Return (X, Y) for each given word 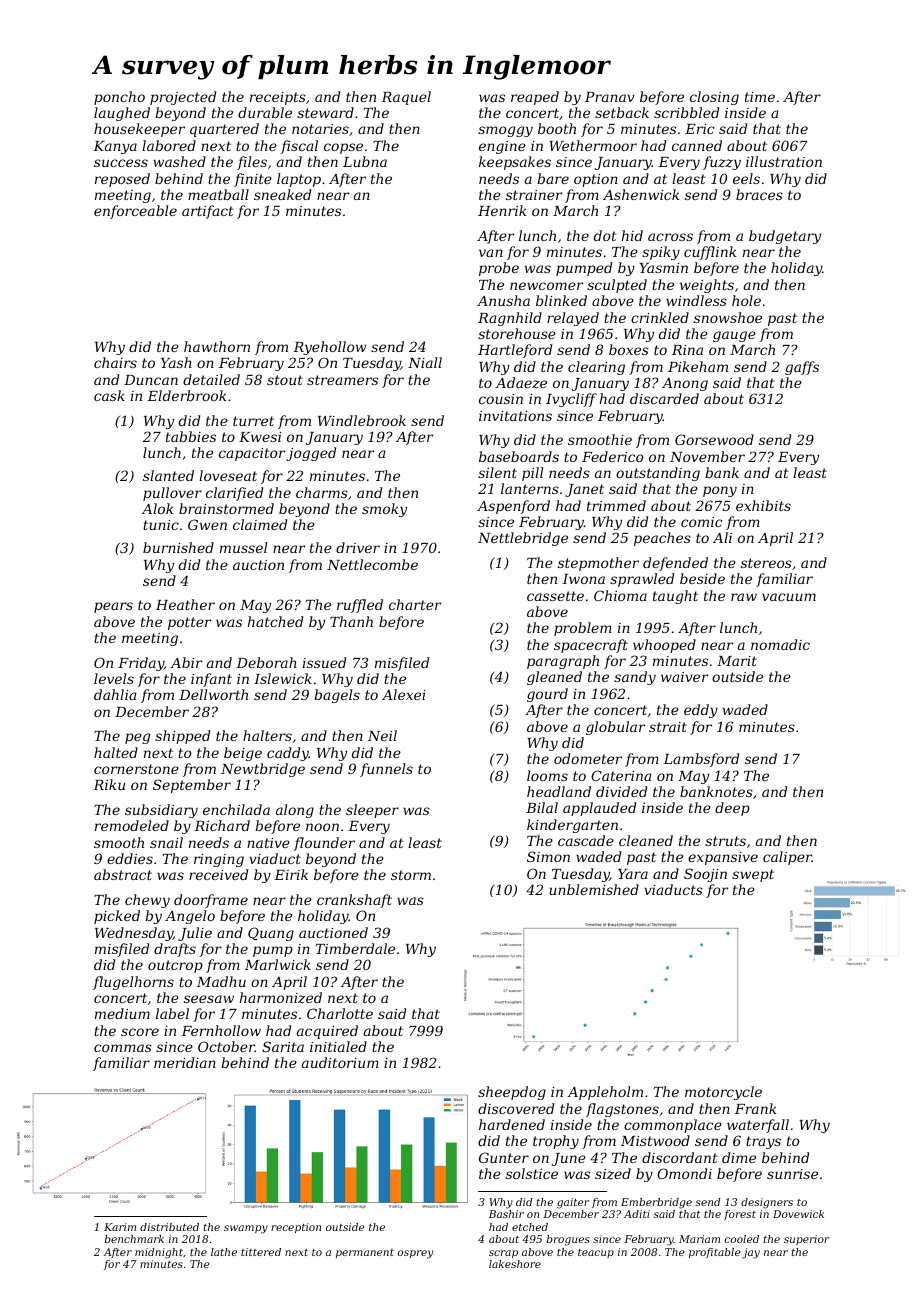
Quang (271, 934)
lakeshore (515, 1264)
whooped (664, 646)
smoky (384, 510)
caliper (787, 858)
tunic (161, 525)
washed (179, 161)
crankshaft (354, 901)
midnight (159, 1253)
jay (751, 1253)
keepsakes (515, 163)
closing (714, 98)
